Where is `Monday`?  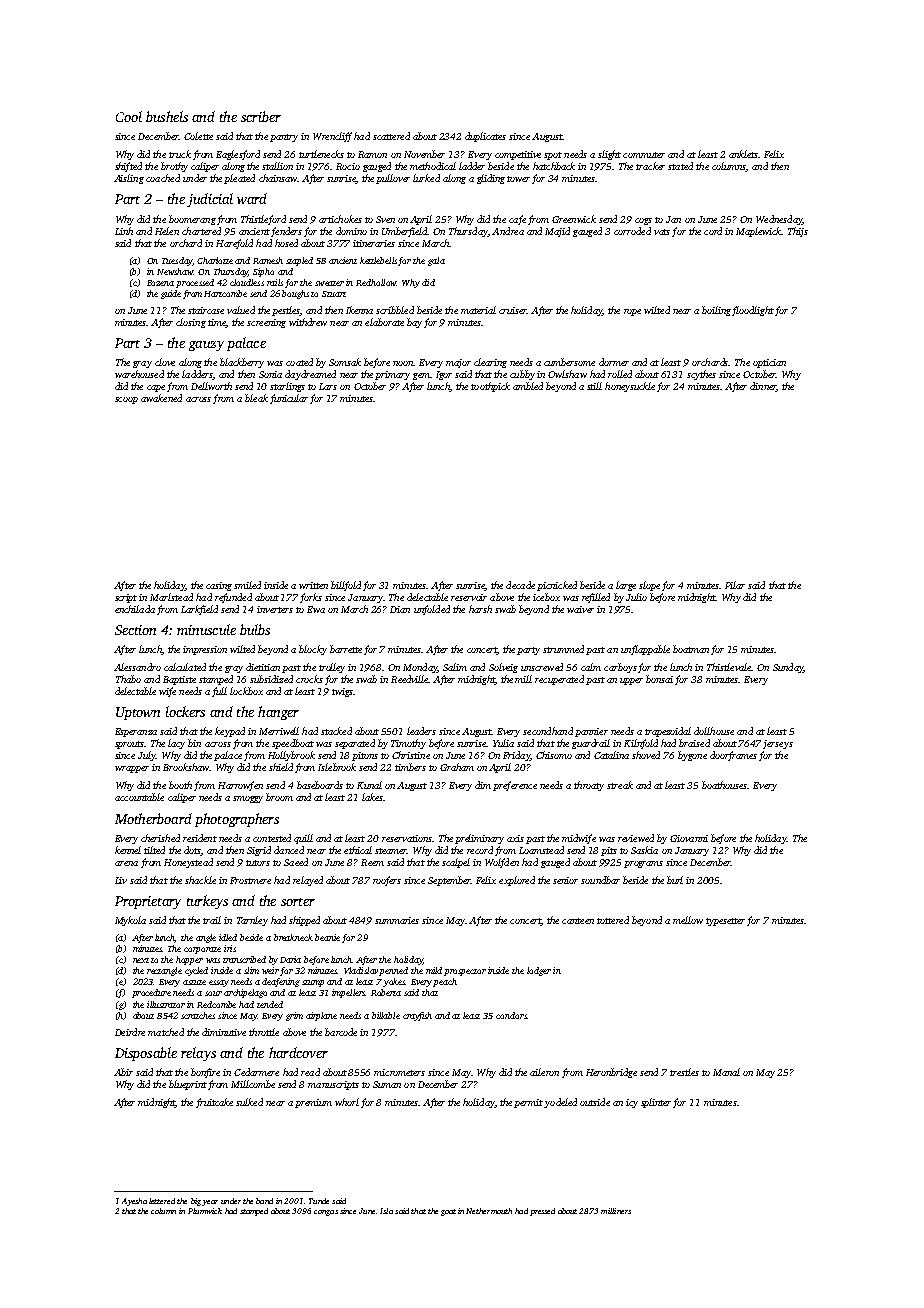
Monday is located at coordinates (420, 668).
